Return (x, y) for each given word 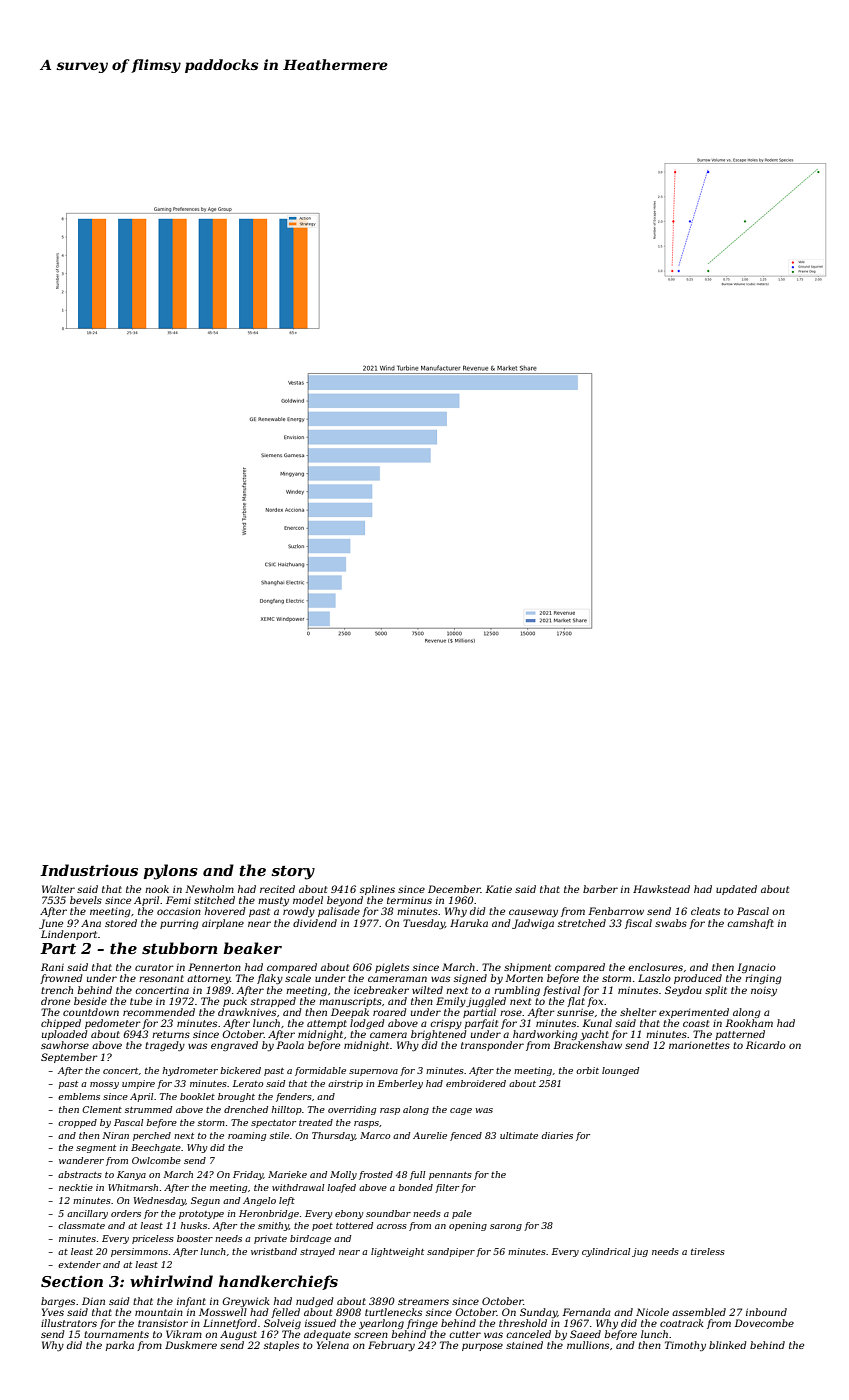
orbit (587, 1070)
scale (298, 978)
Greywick (246, 1302)
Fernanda (586, 1312)
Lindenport (69, 935)
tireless (708, 1251)
